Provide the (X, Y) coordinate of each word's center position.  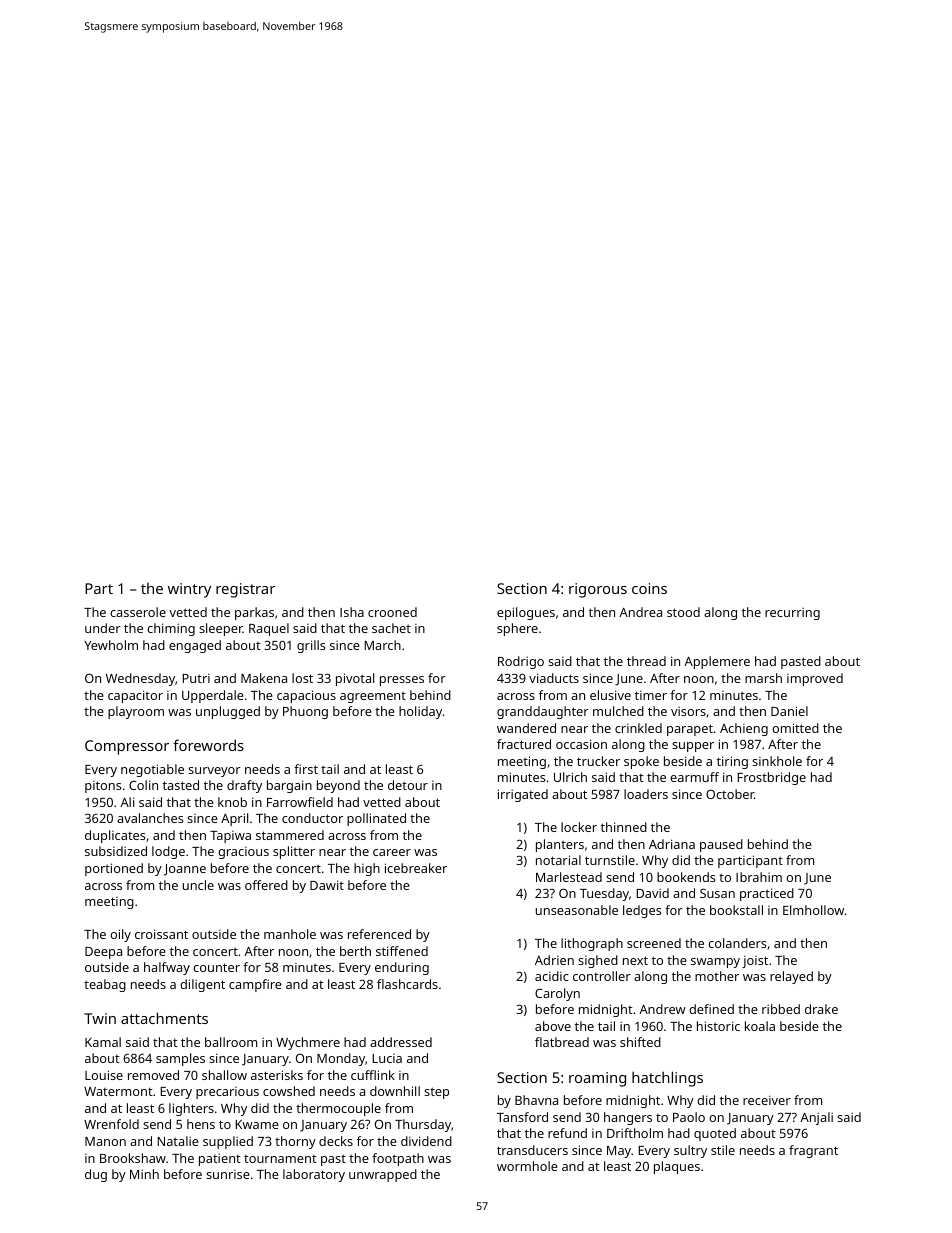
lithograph (592, 944)
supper (693, 747)
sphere (517, 629)
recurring (792, 613)
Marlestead (569, 877)
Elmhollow (813, 910)
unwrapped (383, 1175)
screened (654, 943)
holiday (420, 712)
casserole (138, 612)
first (306, 769)
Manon (105, 1141)
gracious (243, 853)
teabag (105, 985)
